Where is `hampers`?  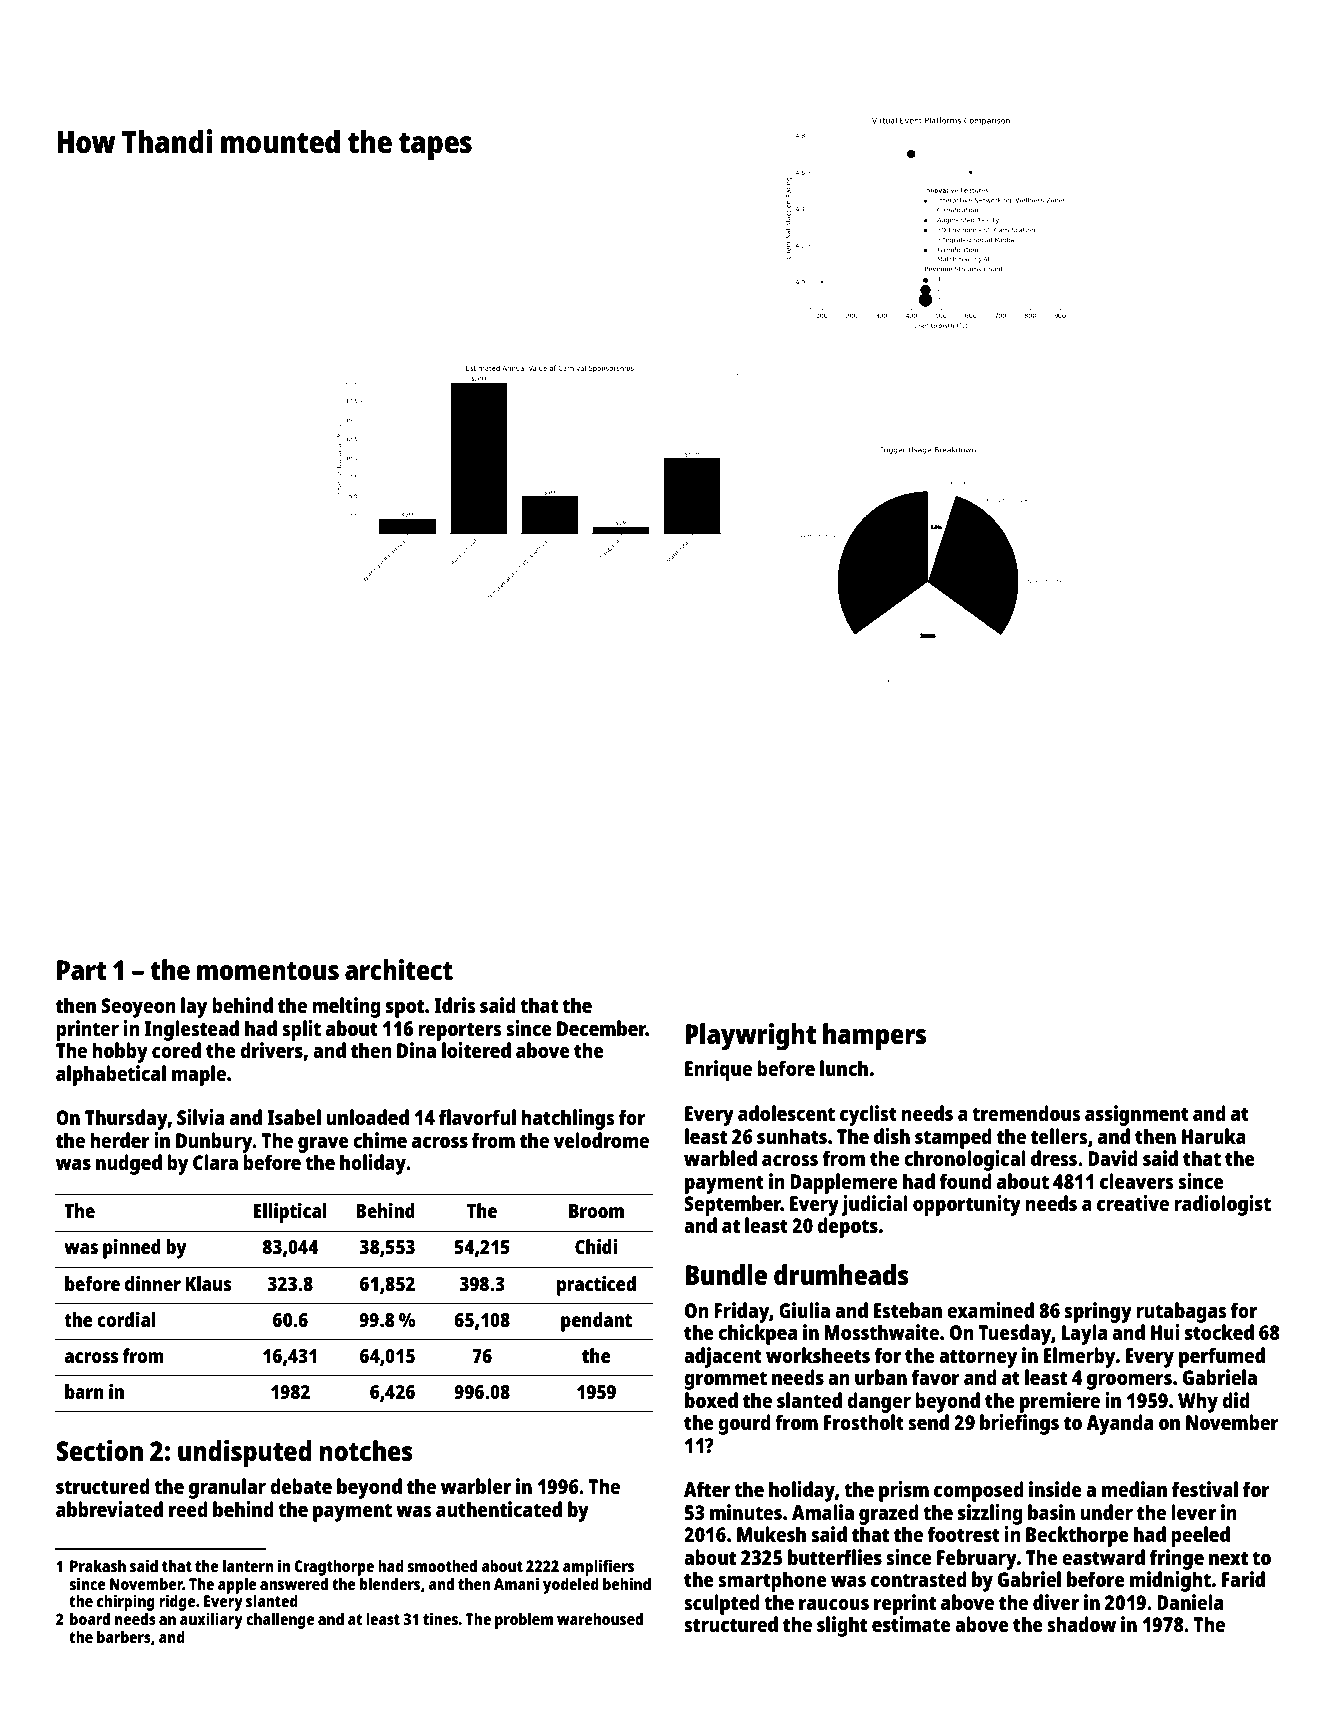 hampers is located at coordinates (874, 1037).
